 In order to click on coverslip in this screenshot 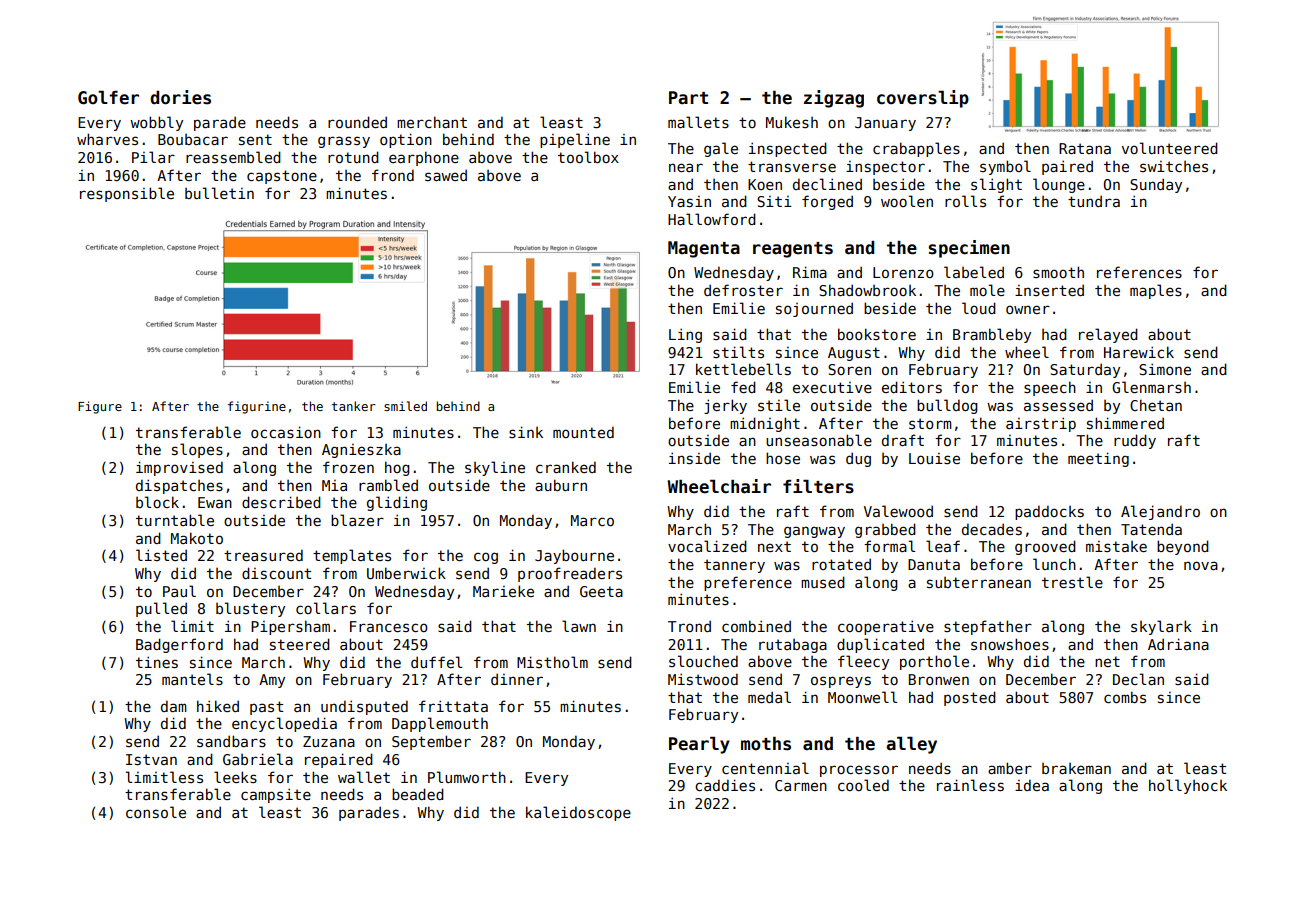, I will do `click(923, 99)`.
